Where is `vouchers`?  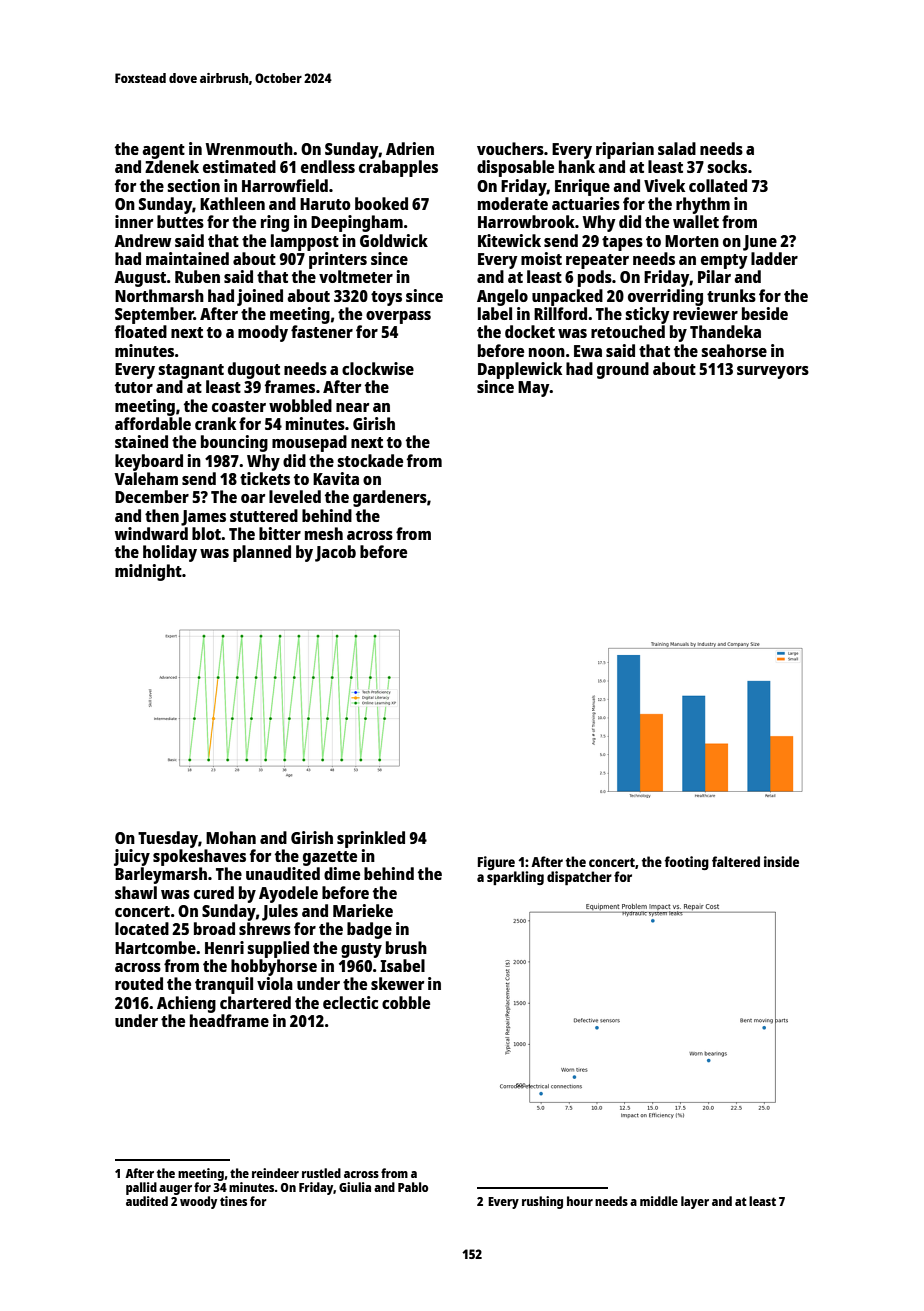 vouchers is located at coordinates (510, 148).
